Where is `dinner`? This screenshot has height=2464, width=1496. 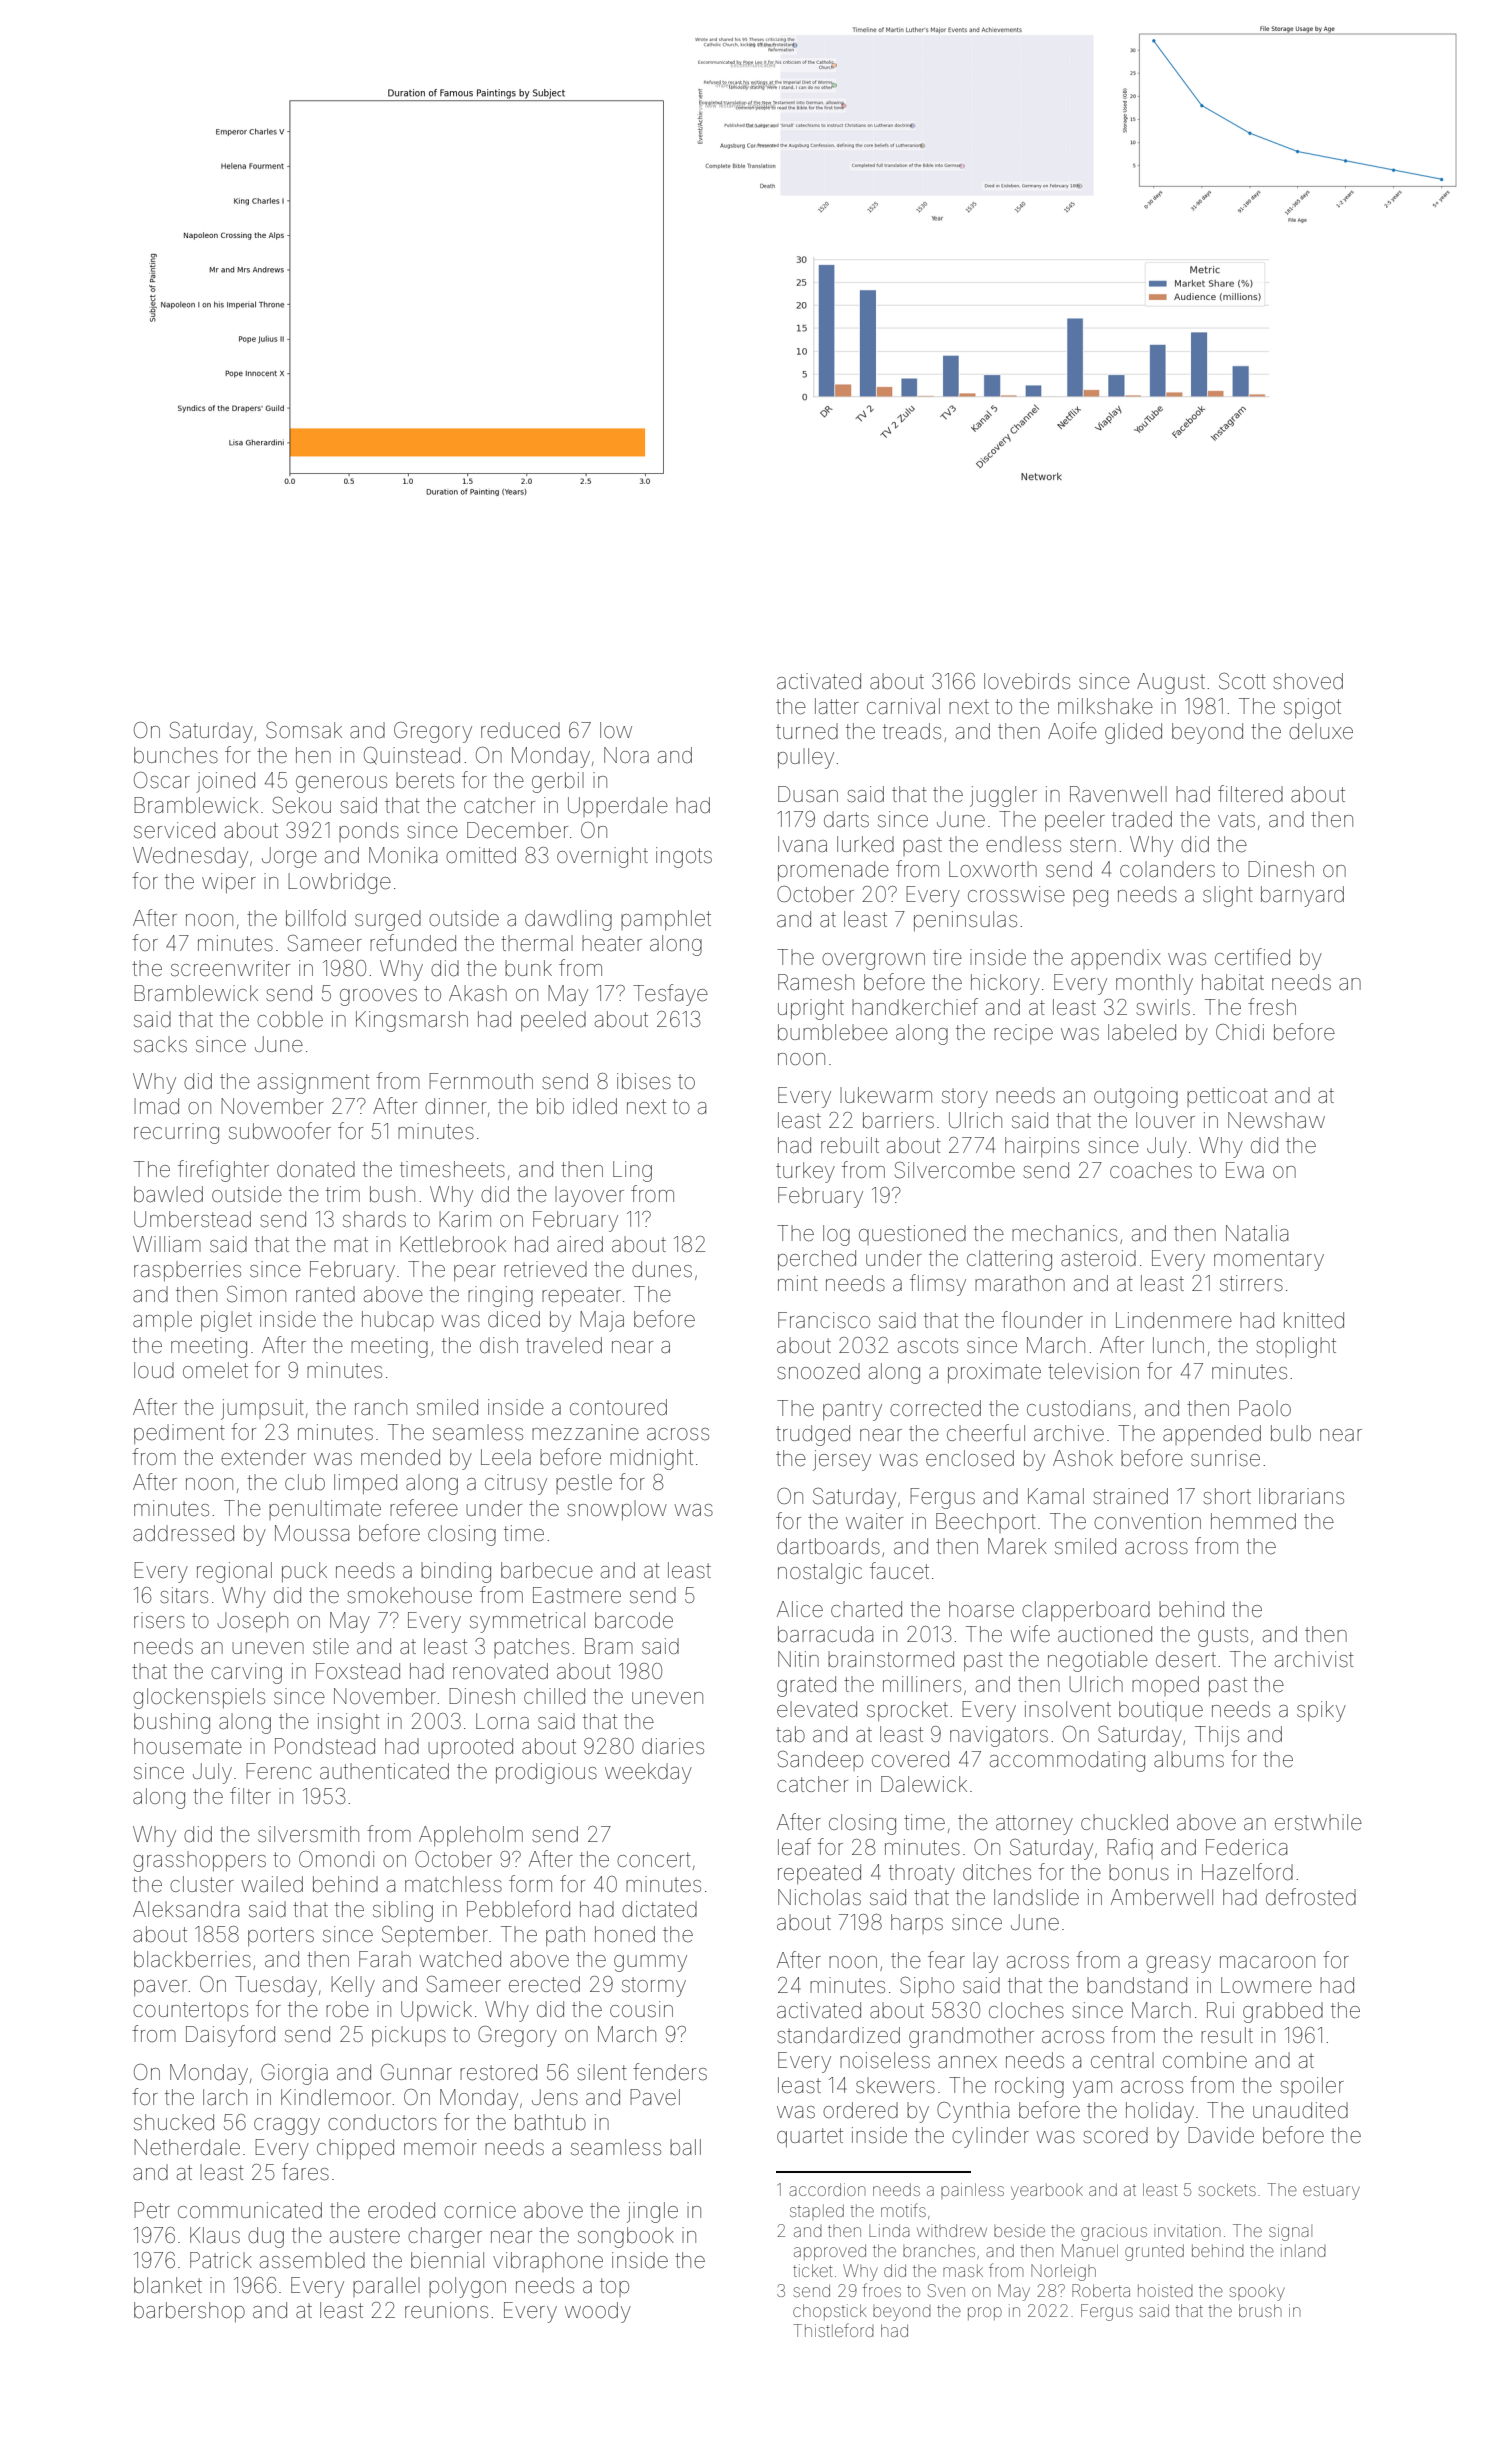 dinner is located at coordinates (455, 1106).
